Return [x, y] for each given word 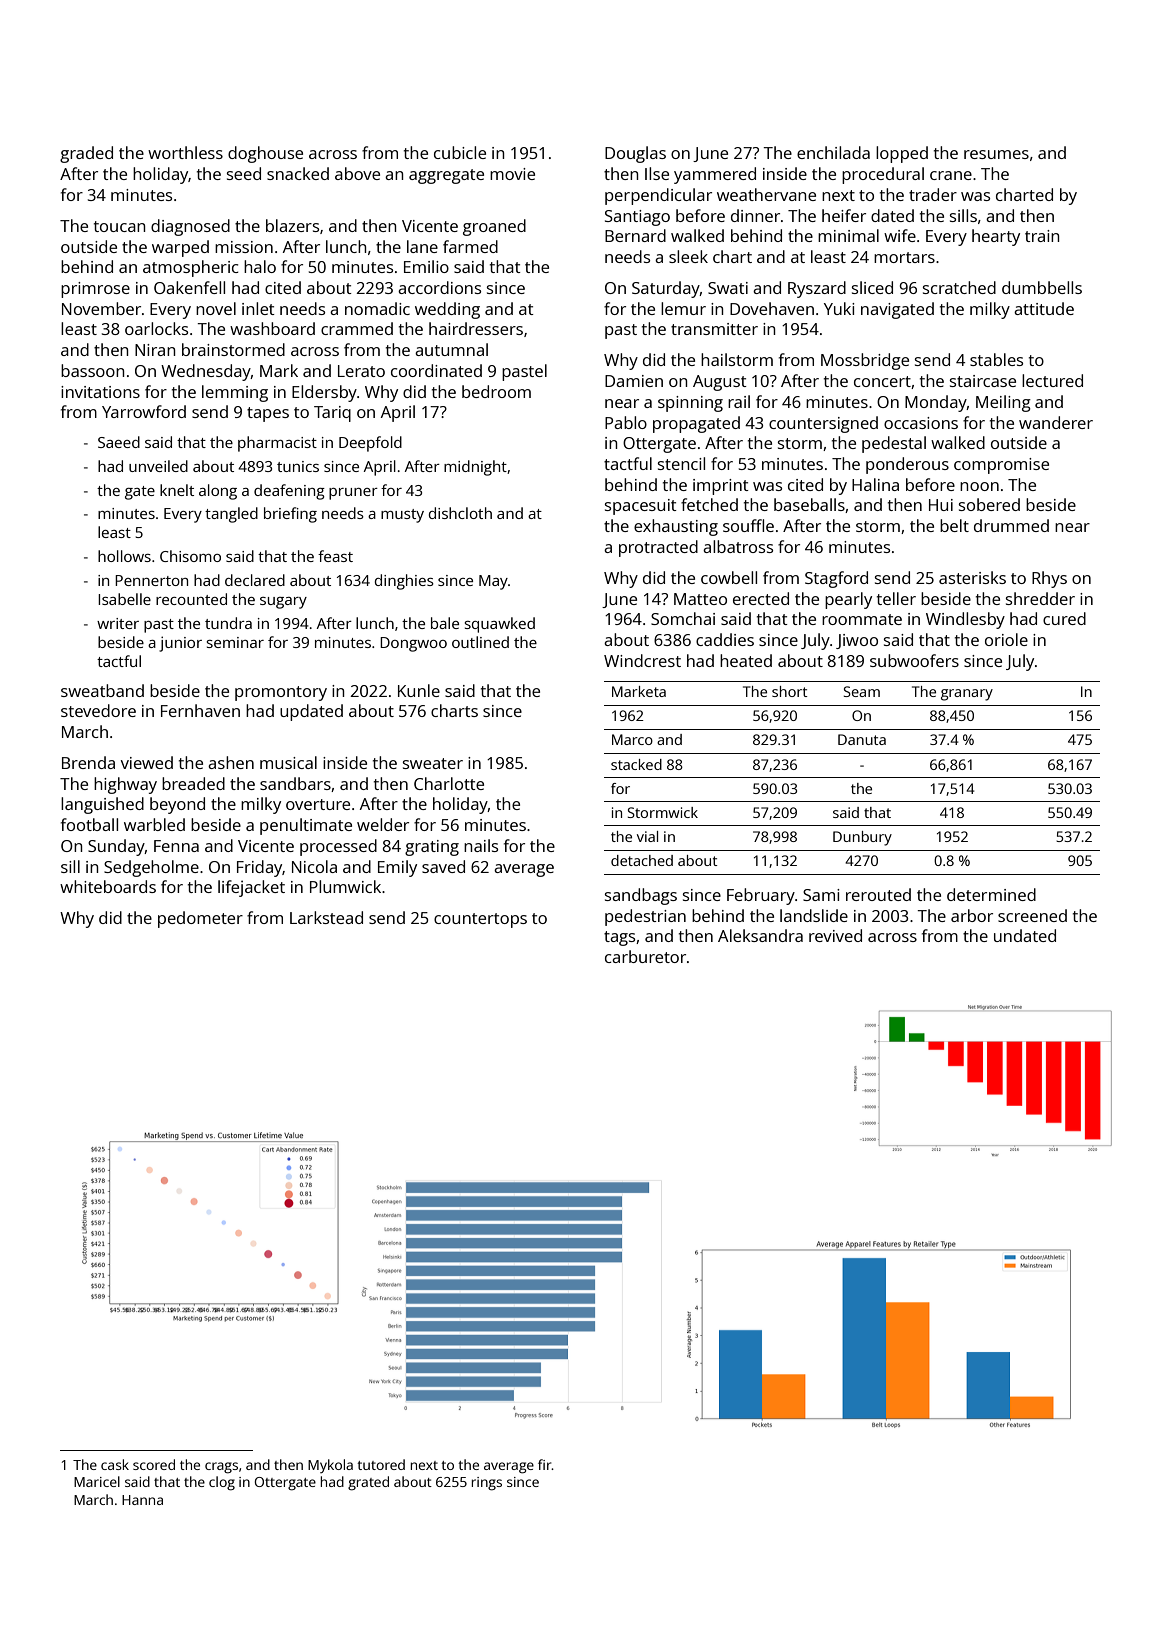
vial [647, 836]
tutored [381, 1464]
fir [545, 1464]
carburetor [645, 956]
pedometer [200, 919]
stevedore [98, 710]
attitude [1044, 308]
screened [1032, 915]
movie [512, 174]
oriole [1006, 639]
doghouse [265, 154]
